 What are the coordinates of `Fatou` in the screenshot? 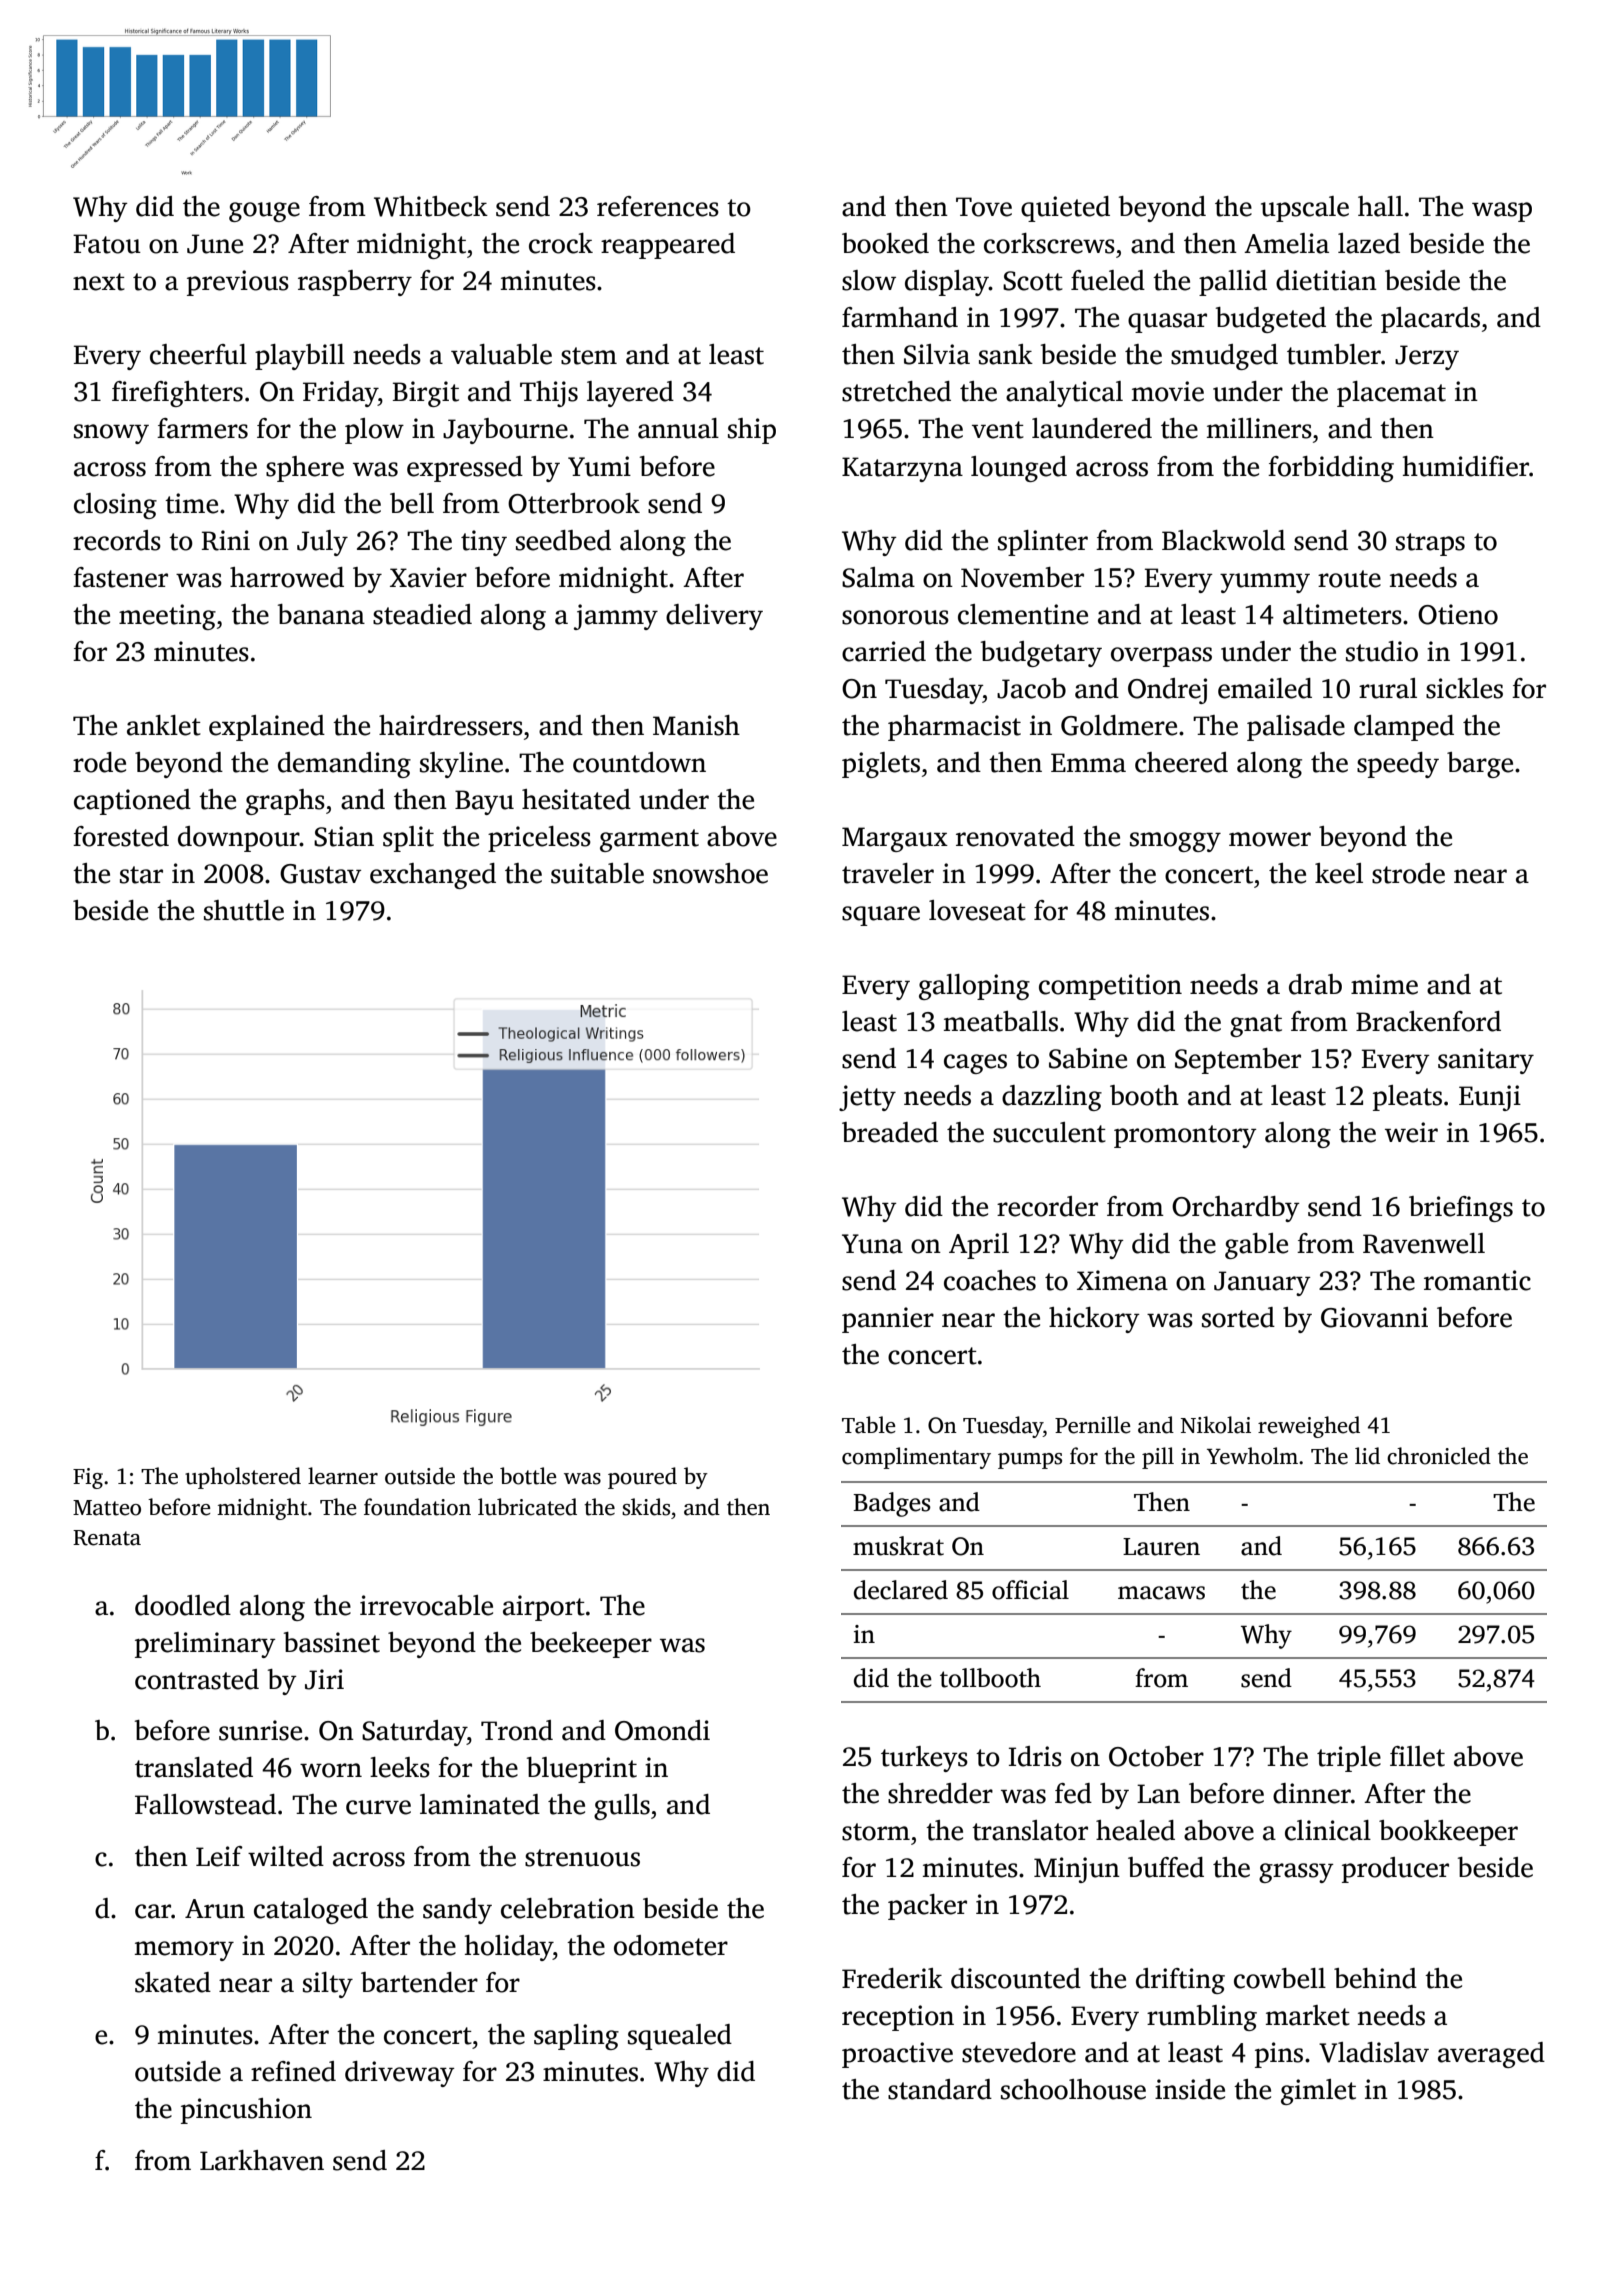 It's located at (107, 244).
